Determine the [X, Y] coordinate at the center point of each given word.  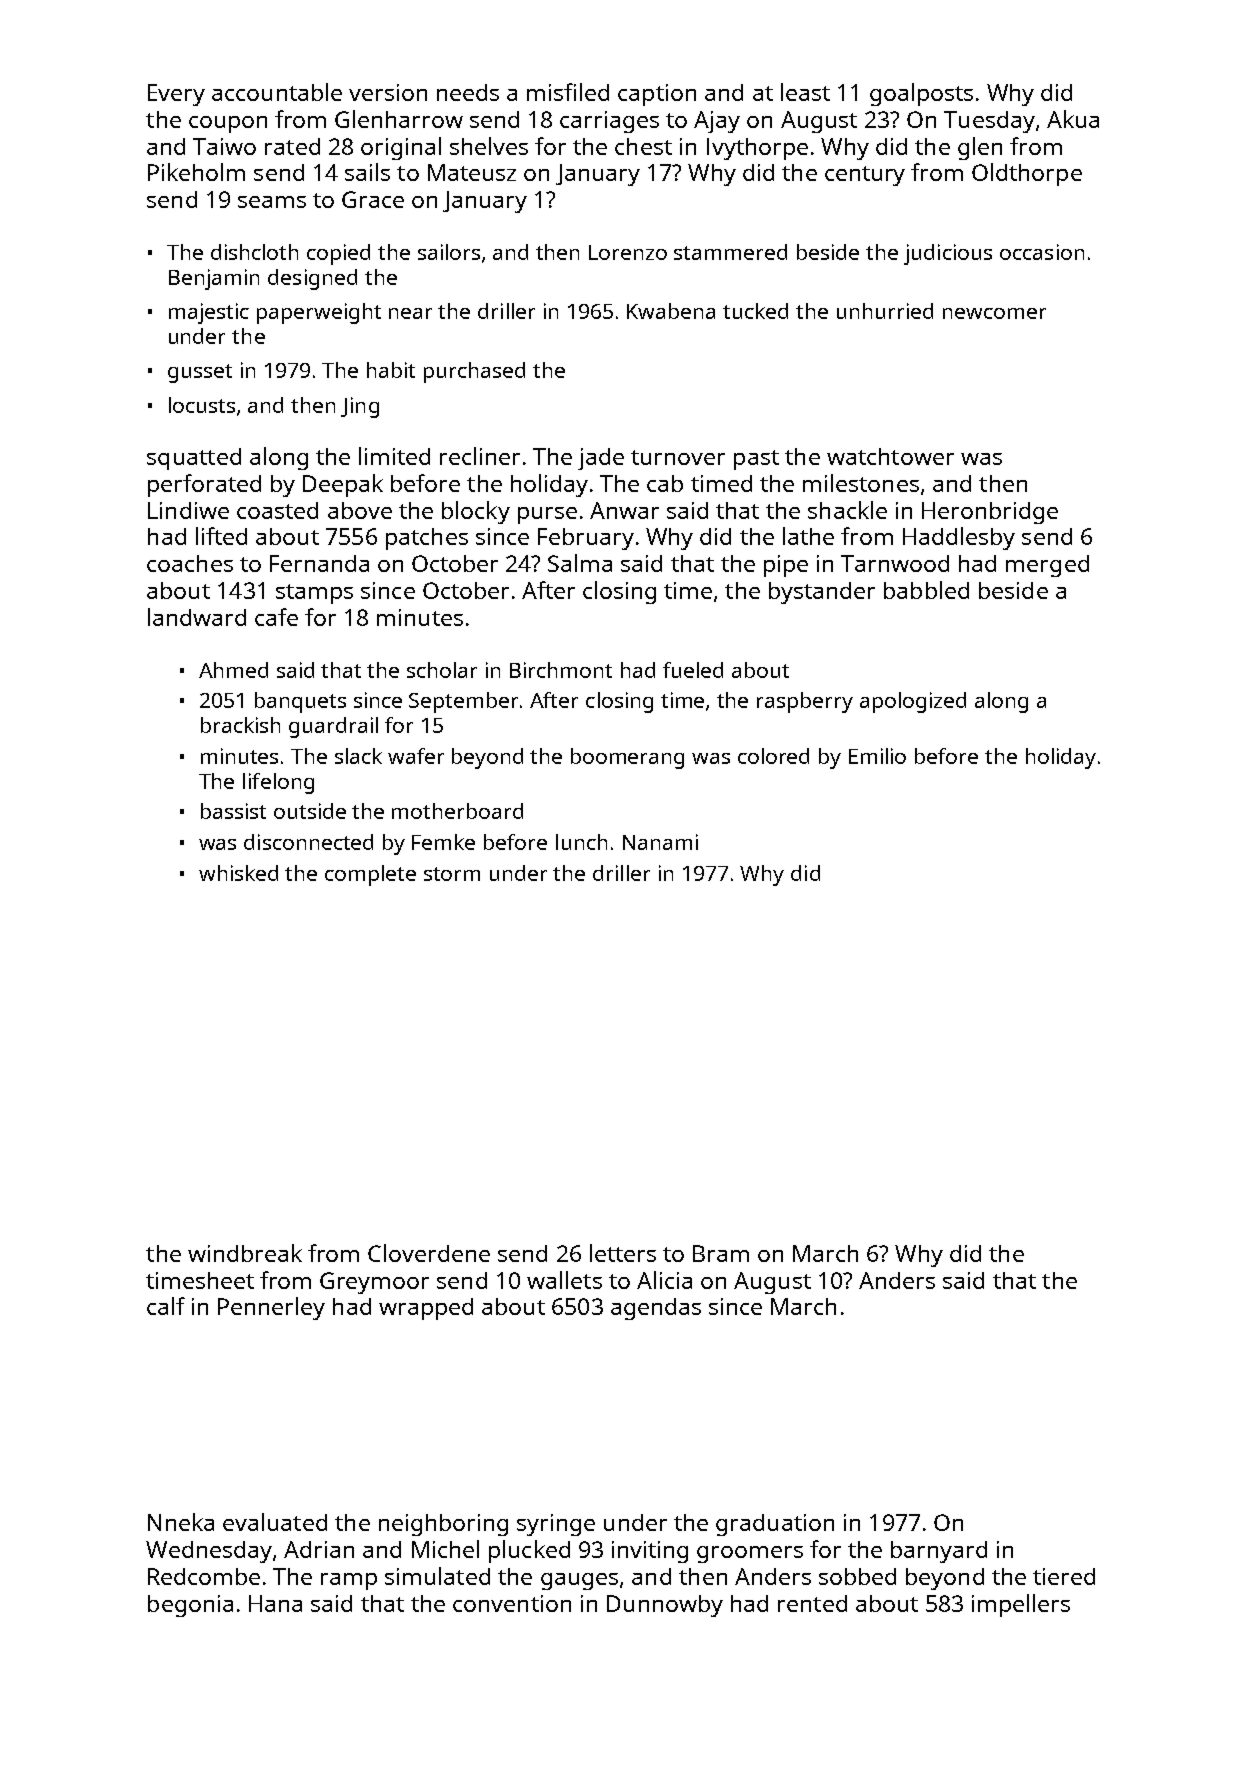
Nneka [181, 1522]
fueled [693, 670]
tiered [1064, 1576]
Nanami [660, 842]
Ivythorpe [757, 149]
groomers [750, 1554]
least [805, 92]
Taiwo [224, 146]
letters [623, 1253]
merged [1047, 566]
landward [197, 617]
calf [166, 1306]
